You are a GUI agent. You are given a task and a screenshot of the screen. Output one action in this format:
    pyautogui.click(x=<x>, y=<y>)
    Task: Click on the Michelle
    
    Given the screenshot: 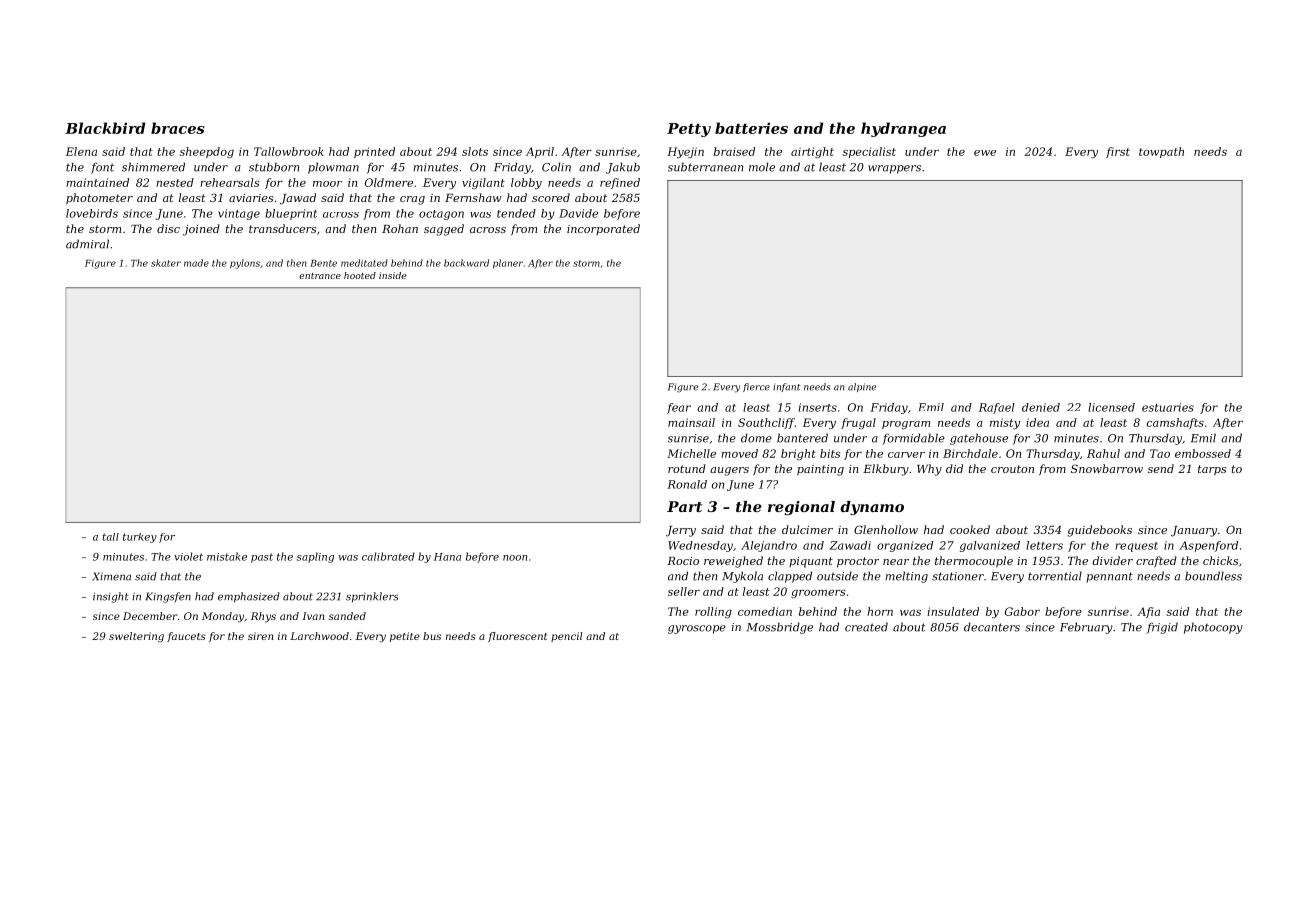 What is the action you would take?
    pyautogui.click(x=691, y=453)
